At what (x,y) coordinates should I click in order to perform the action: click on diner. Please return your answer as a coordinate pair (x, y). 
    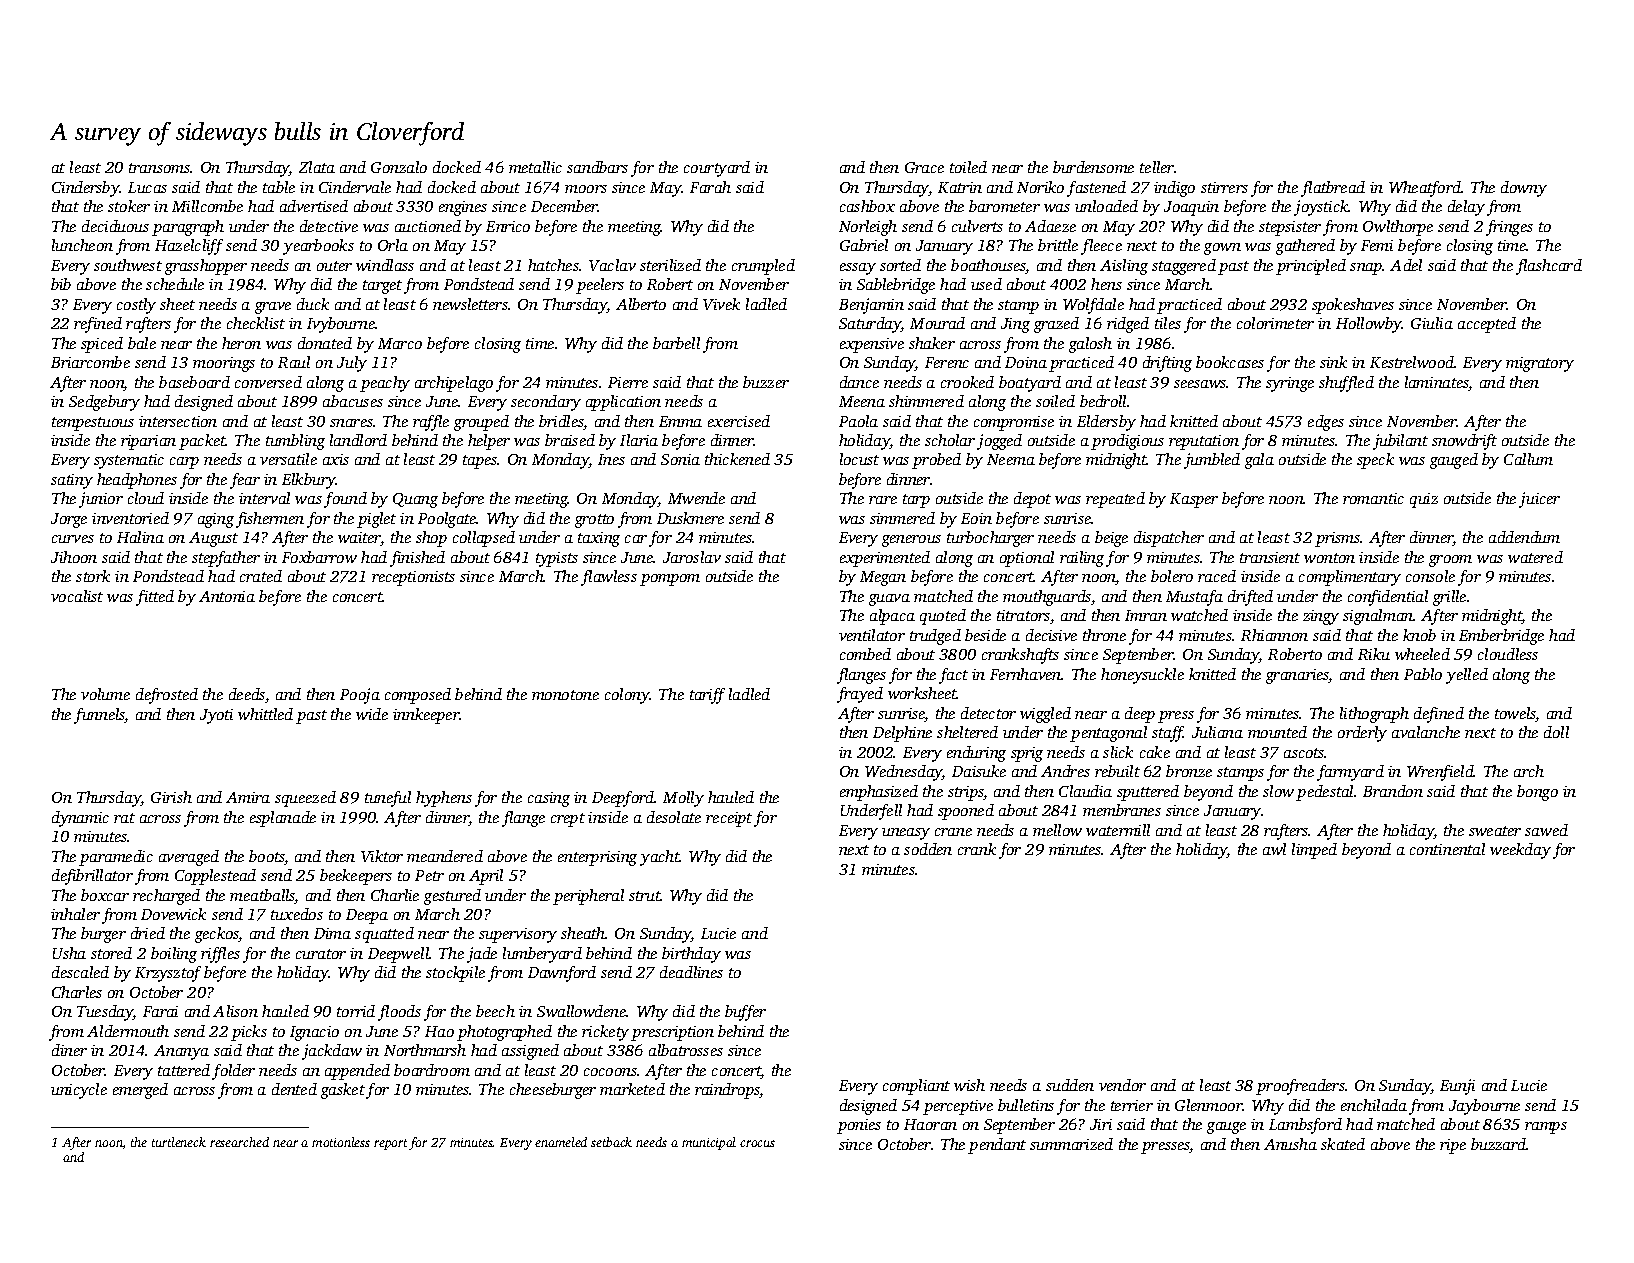
    Looking at the image, I should click on (69, 1050).
